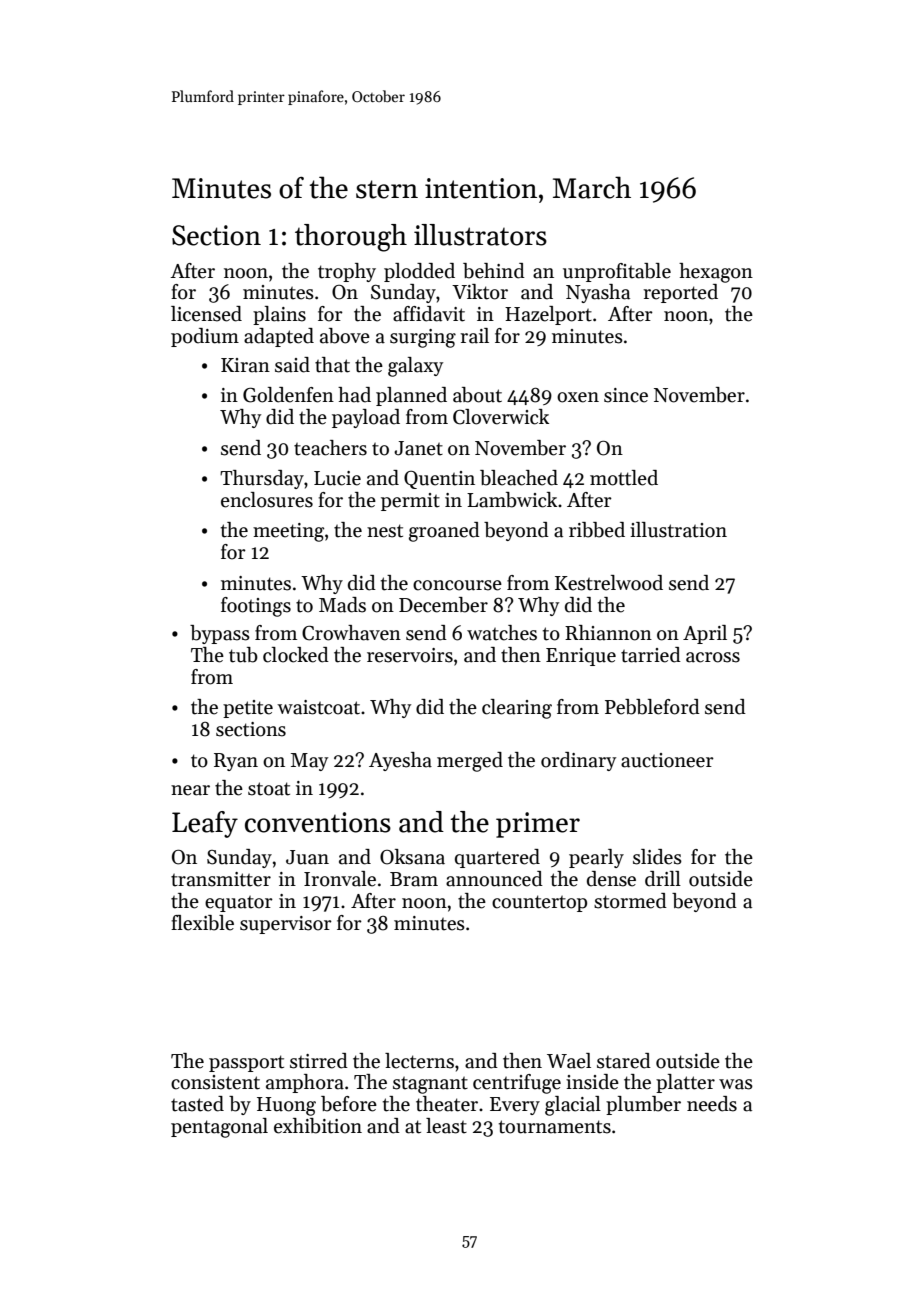 The height and width of the screenshot is (1311, 924). Describe the element at coordinates (351, 238) in the screenshot. I see `thorough` at that location.
